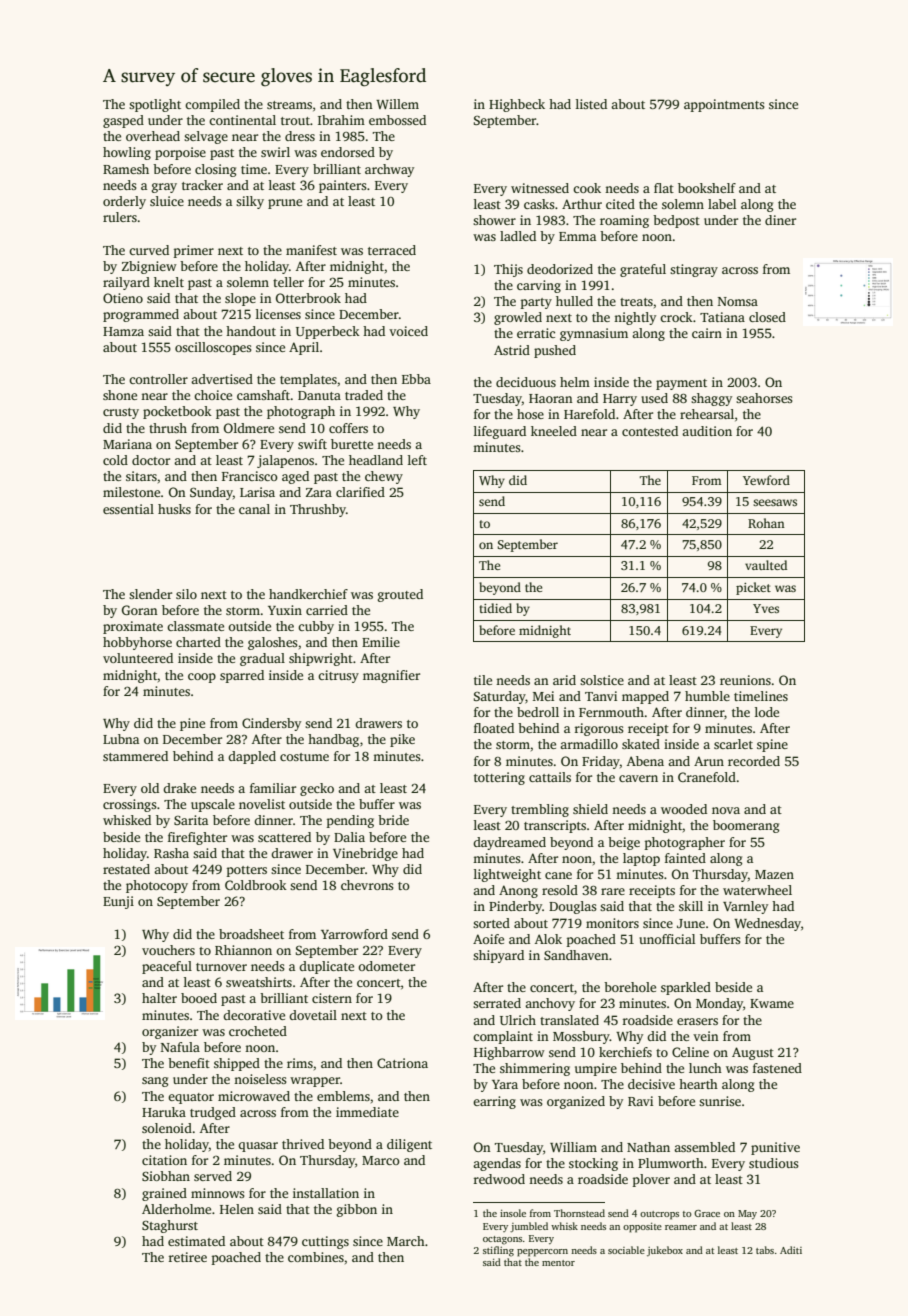 This screenshot has height=1316, width=908. Describe the element at coordinates (356, 1210) in the screenshot. I see `gibbon` at that location.
